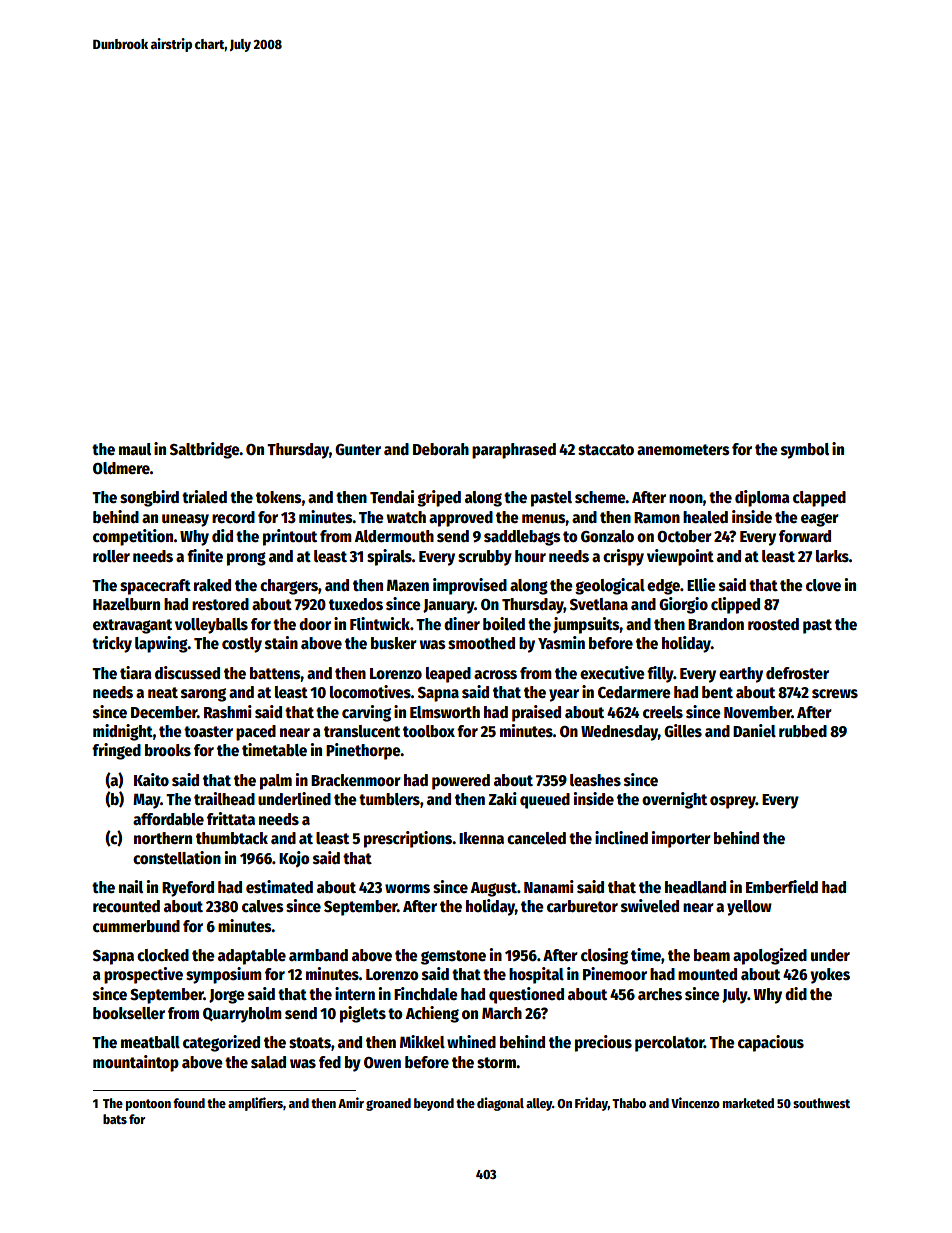 This image has height=1233, width=952. Describe the element at coordinates (805, 451) in the image. I see `symbol` at that location.
